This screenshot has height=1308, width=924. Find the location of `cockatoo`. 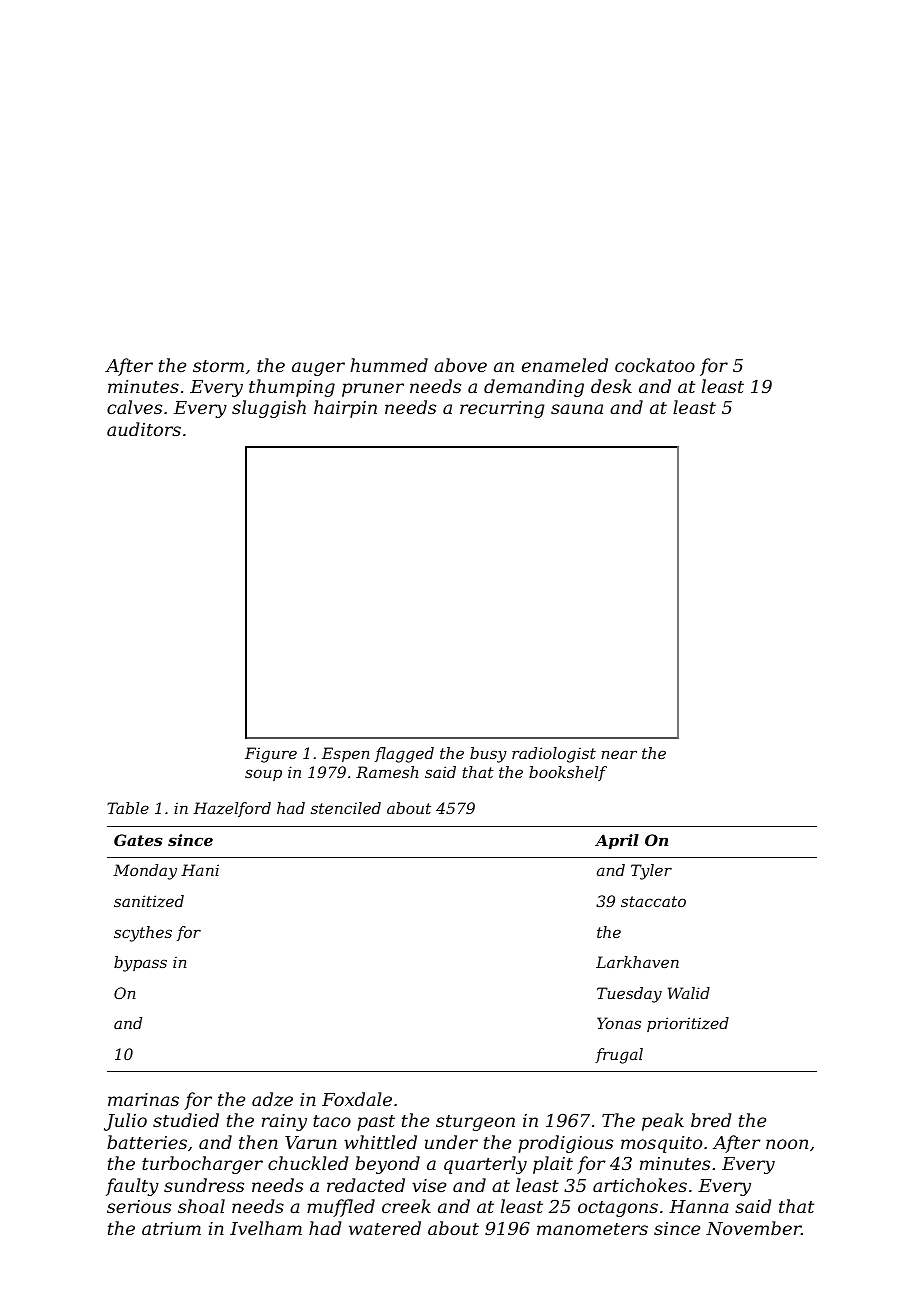

cockatoo is located at coordinates (655, 365).
